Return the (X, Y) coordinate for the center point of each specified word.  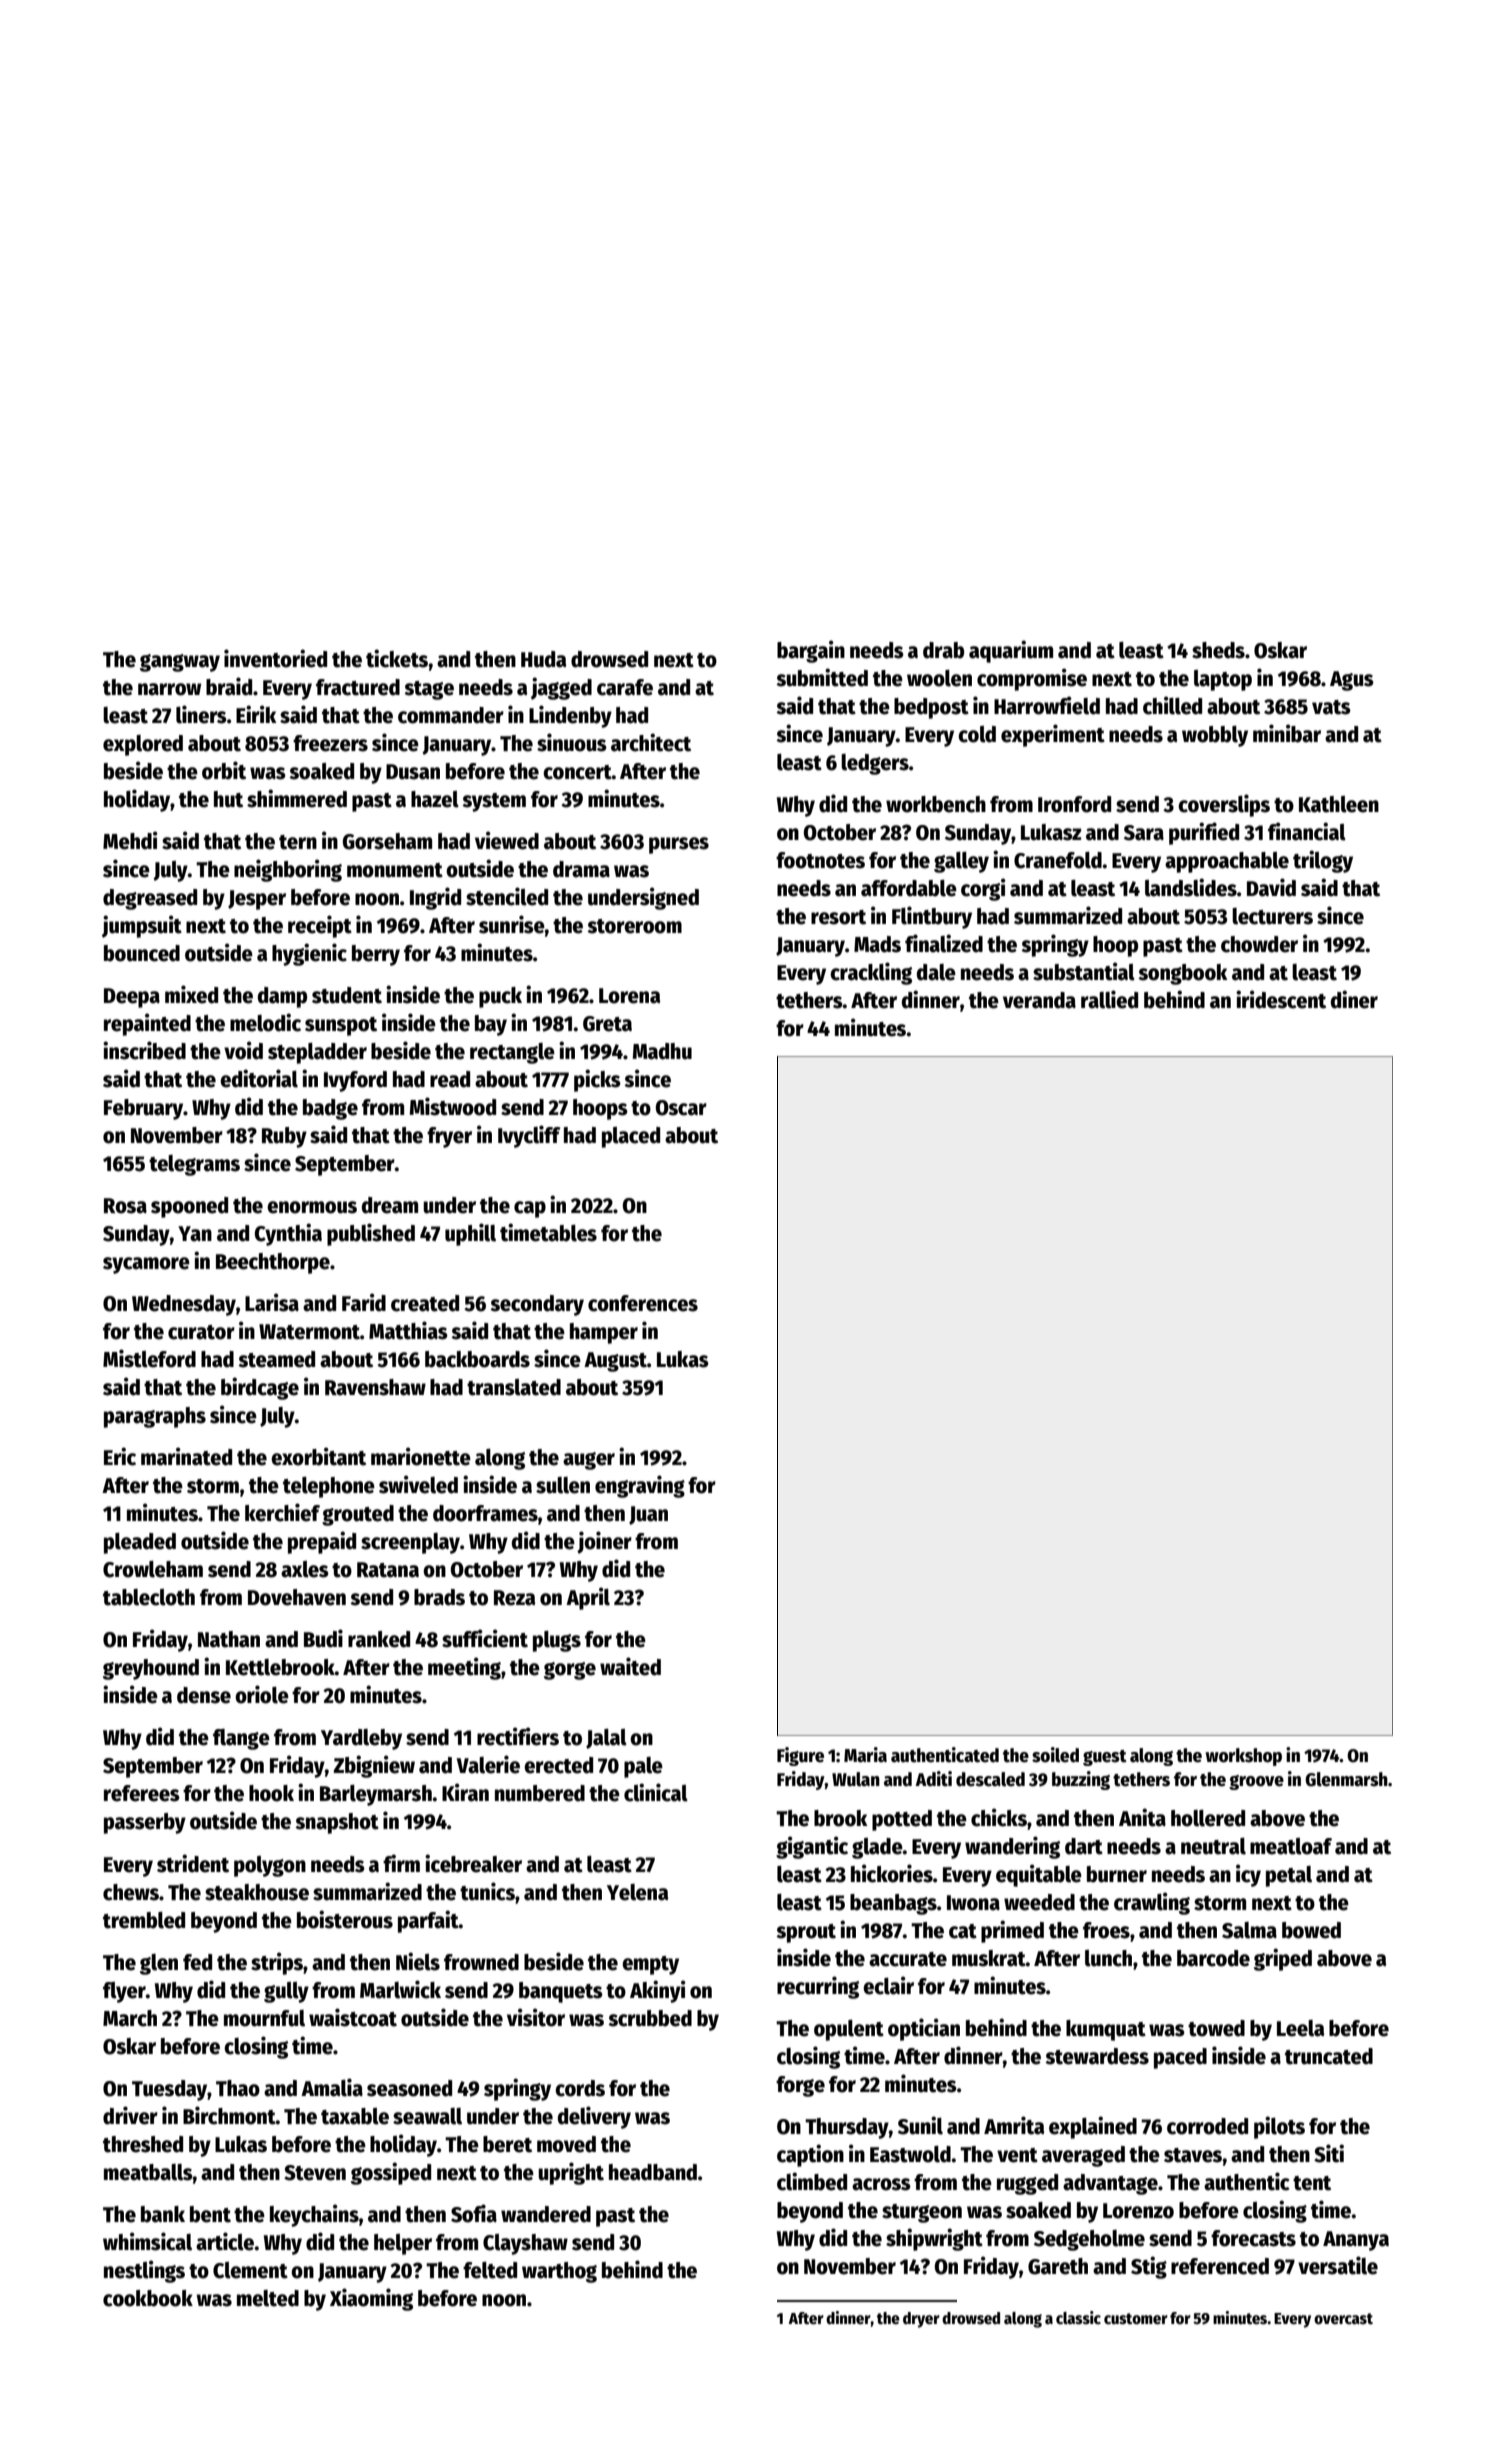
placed (631, 1137)
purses (679, 845)
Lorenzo (1138, 2211)
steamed (276, 1359)
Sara (1144, 833)
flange (241, 1739)
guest (1105, 1758)
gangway (180, 663)
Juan (648, 1515)
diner (1354, 999)
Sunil (920, 2125)
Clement (250, 2270)
